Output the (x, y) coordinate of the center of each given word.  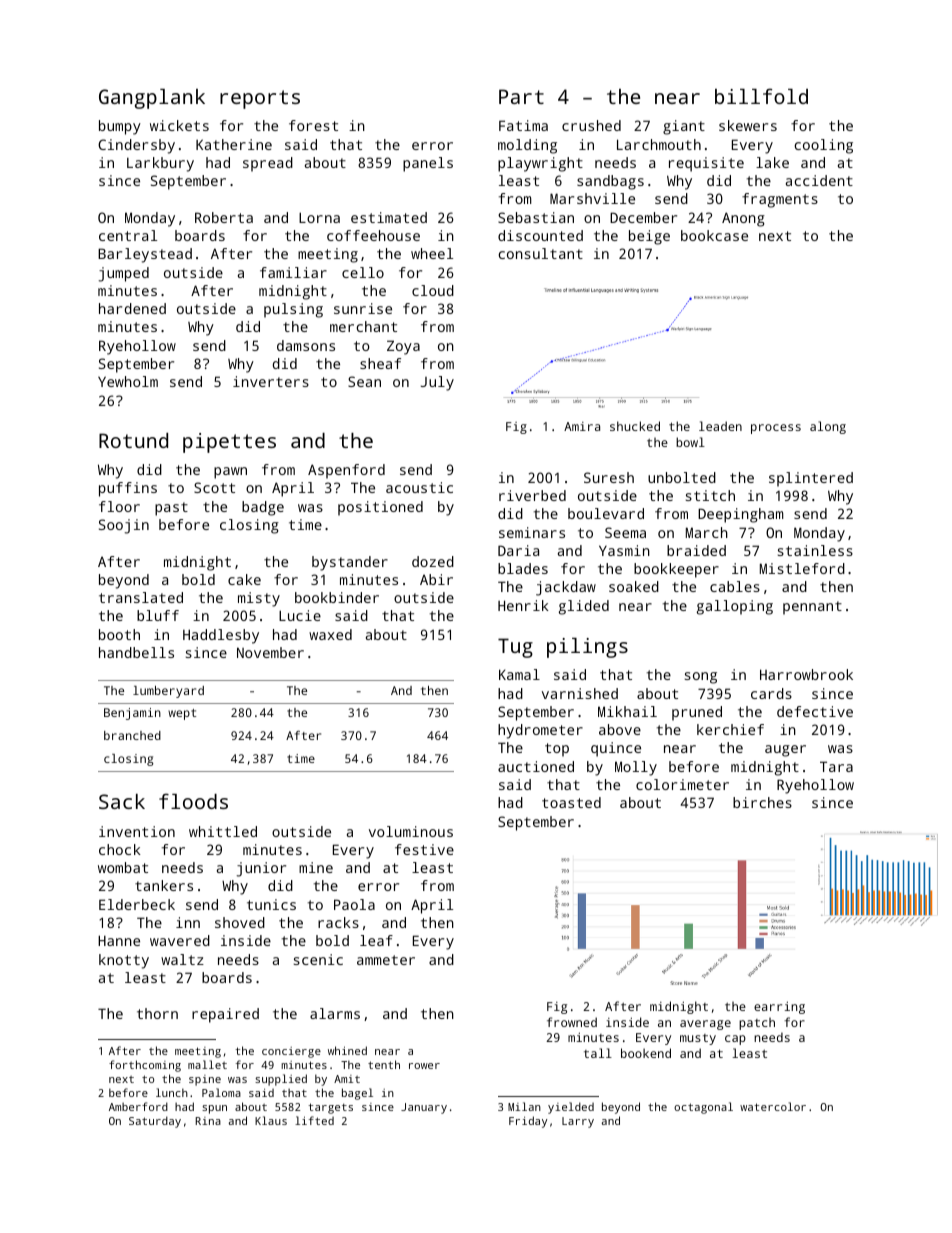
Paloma (221, 1092)
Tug (515, 648)
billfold (761, 96)
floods (193, 801)
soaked (634, 586)
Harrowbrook (806, 674)
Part (521, 96)
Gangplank (152, 99)
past (171, 509)
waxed (330, 634)
